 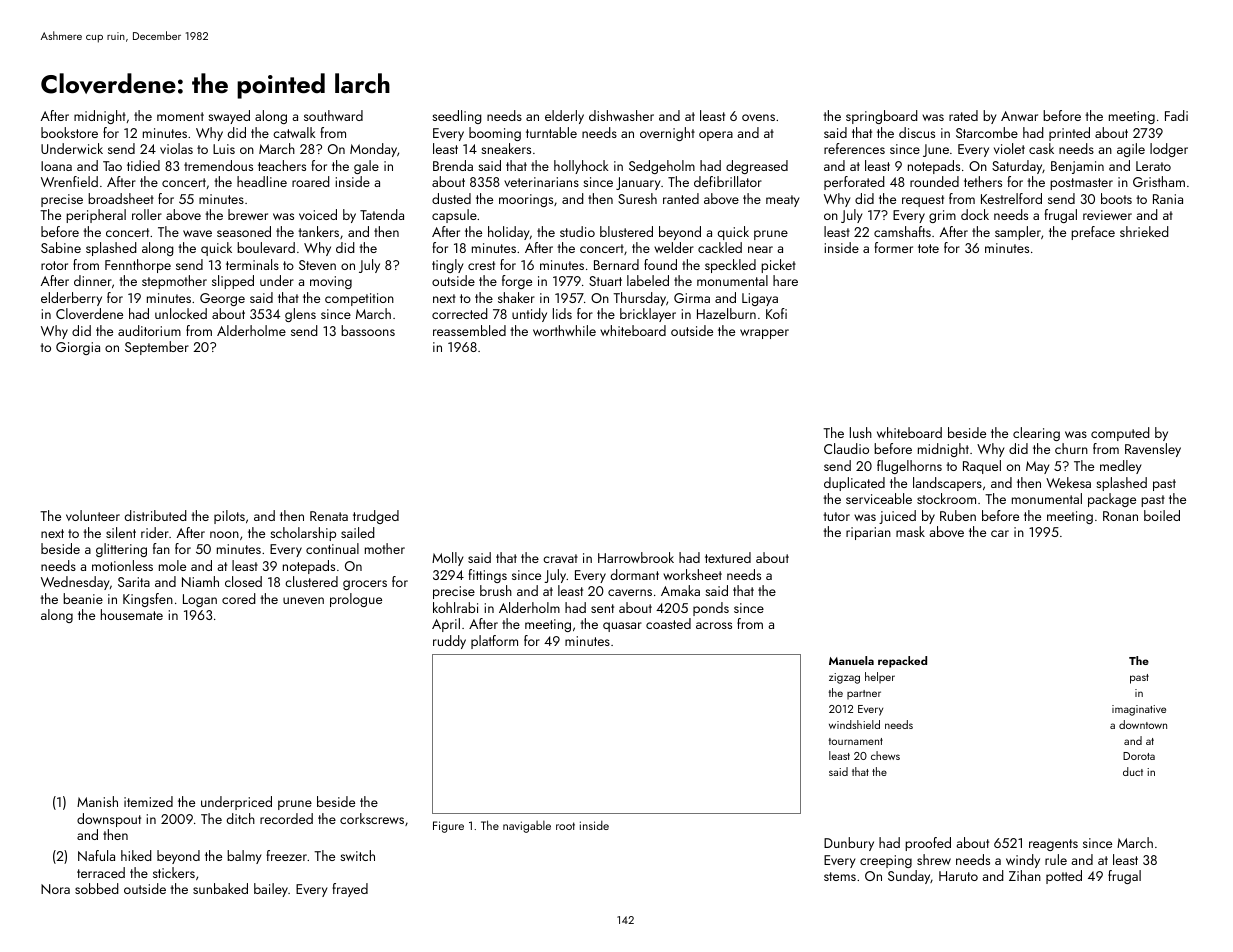 What do you see at coordinates (359, 299) in the screenshot?
I see `competition` at bounding box center [359, 299].
